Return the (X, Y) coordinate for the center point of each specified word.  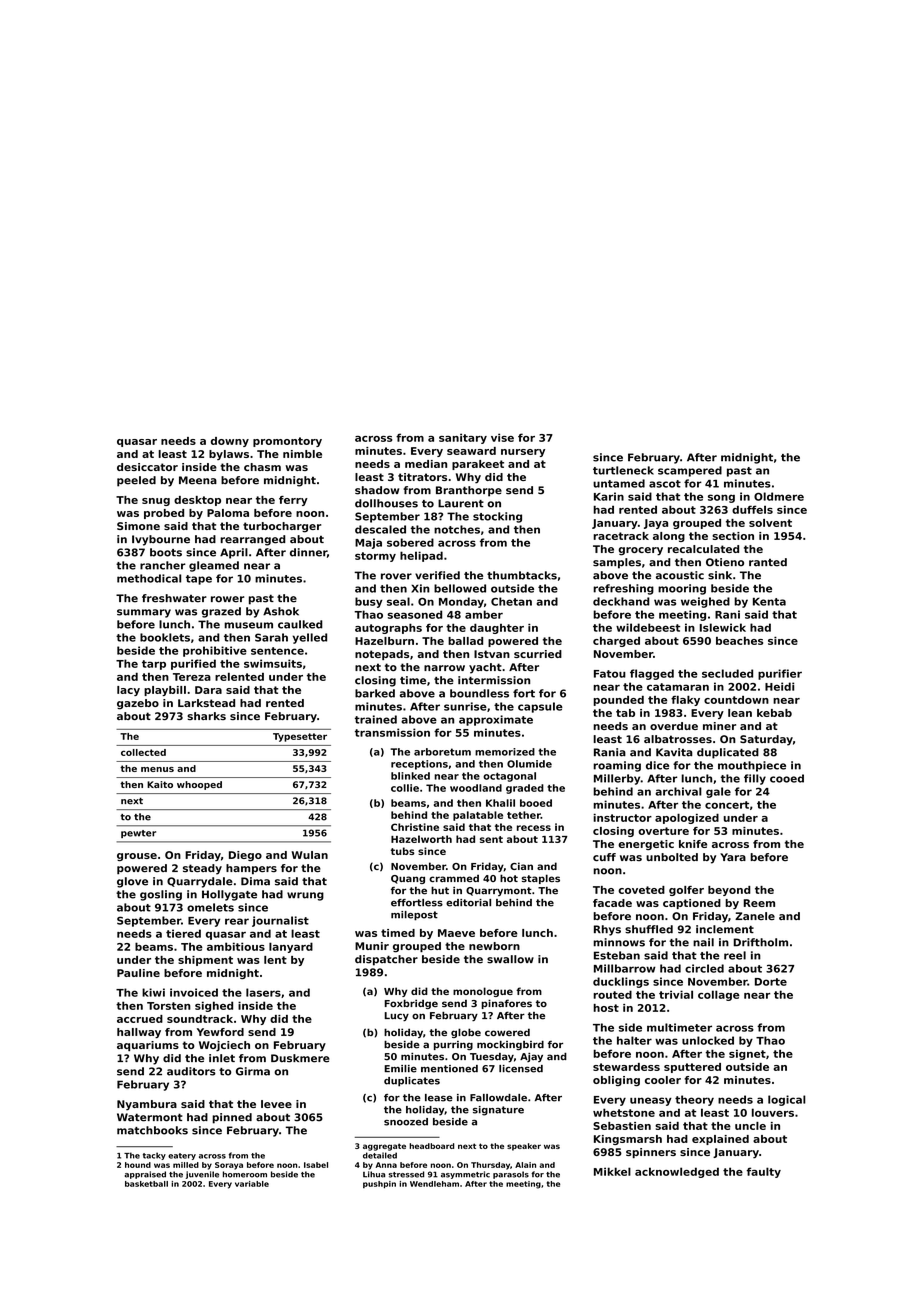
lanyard (291, 947)
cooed (787, 778)
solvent (770, 523)
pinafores (506, 1004)
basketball (146, 1184)
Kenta (769, 601)
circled (704, 968)
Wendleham (434, 1184)
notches (457, 529)
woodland (476, 788)
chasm (262, 467)
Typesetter (300, 737)
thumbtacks (522, 575)
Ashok (281, 611)
